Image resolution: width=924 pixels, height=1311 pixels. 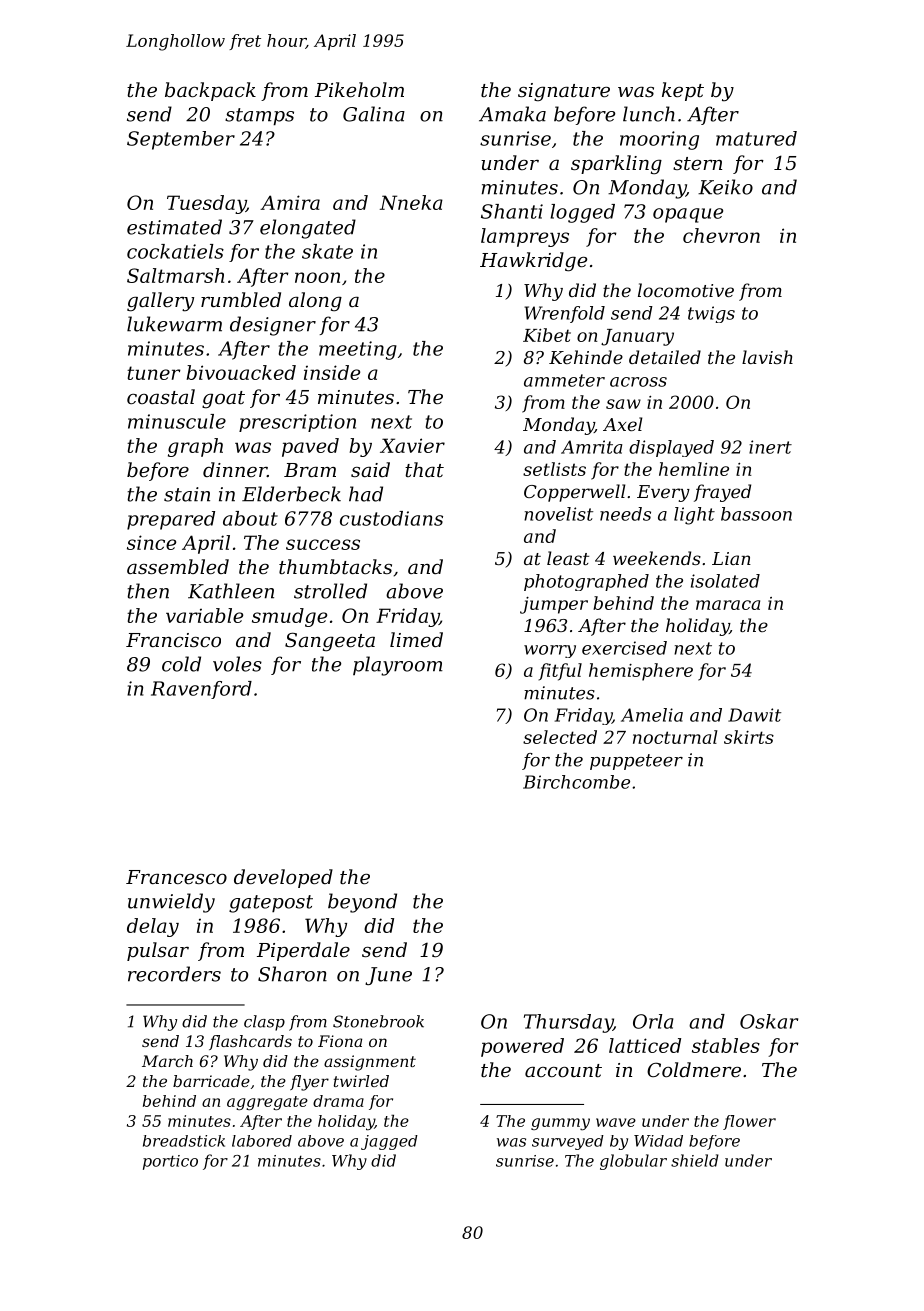 What do you see at coordinates (576, 782) in the screenshot?
I see `Birchcombe` at bounding box center [576, 782].
